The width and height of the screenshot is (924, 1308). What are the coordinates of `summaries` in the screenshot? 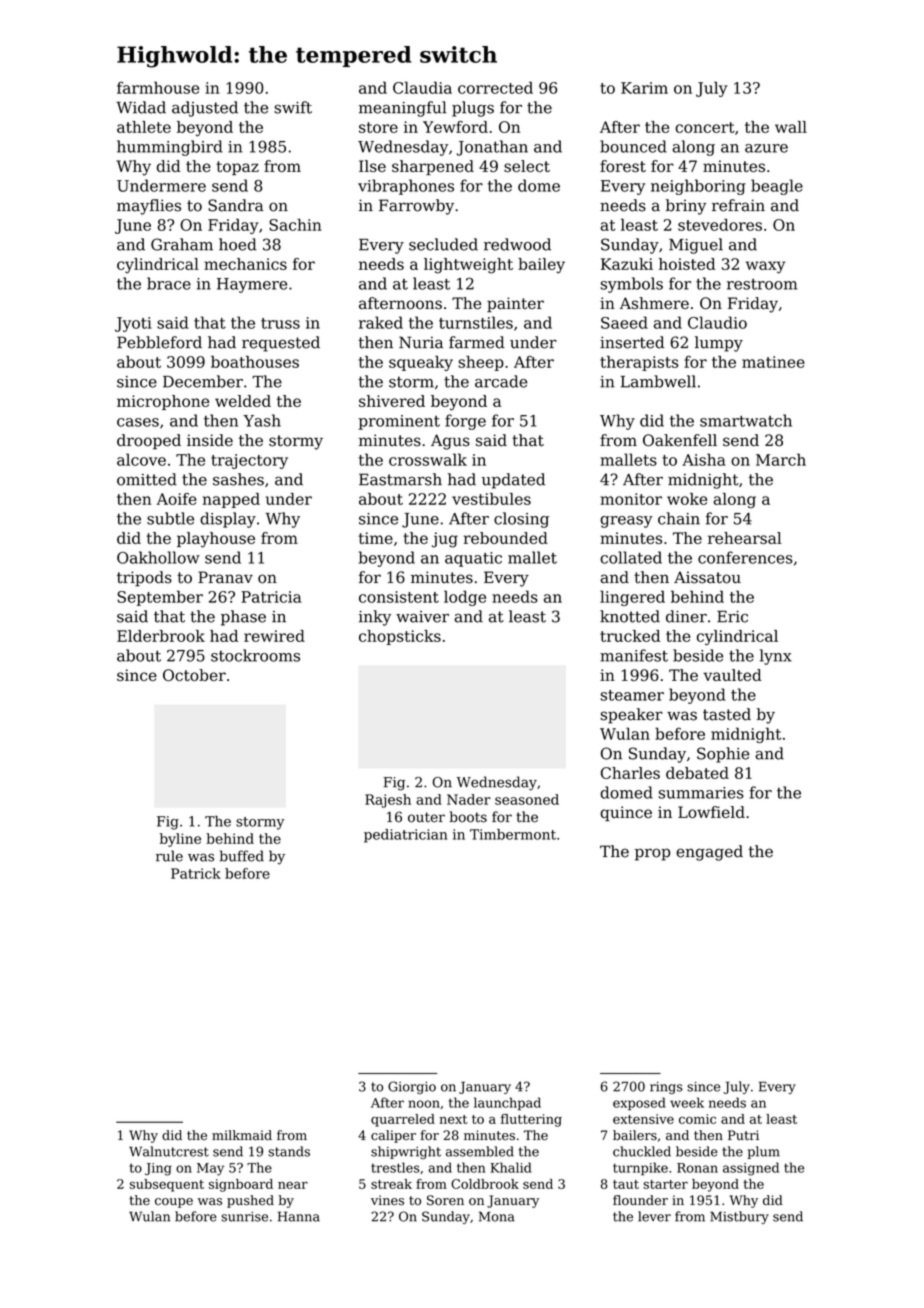 It's located at (701, 793).
